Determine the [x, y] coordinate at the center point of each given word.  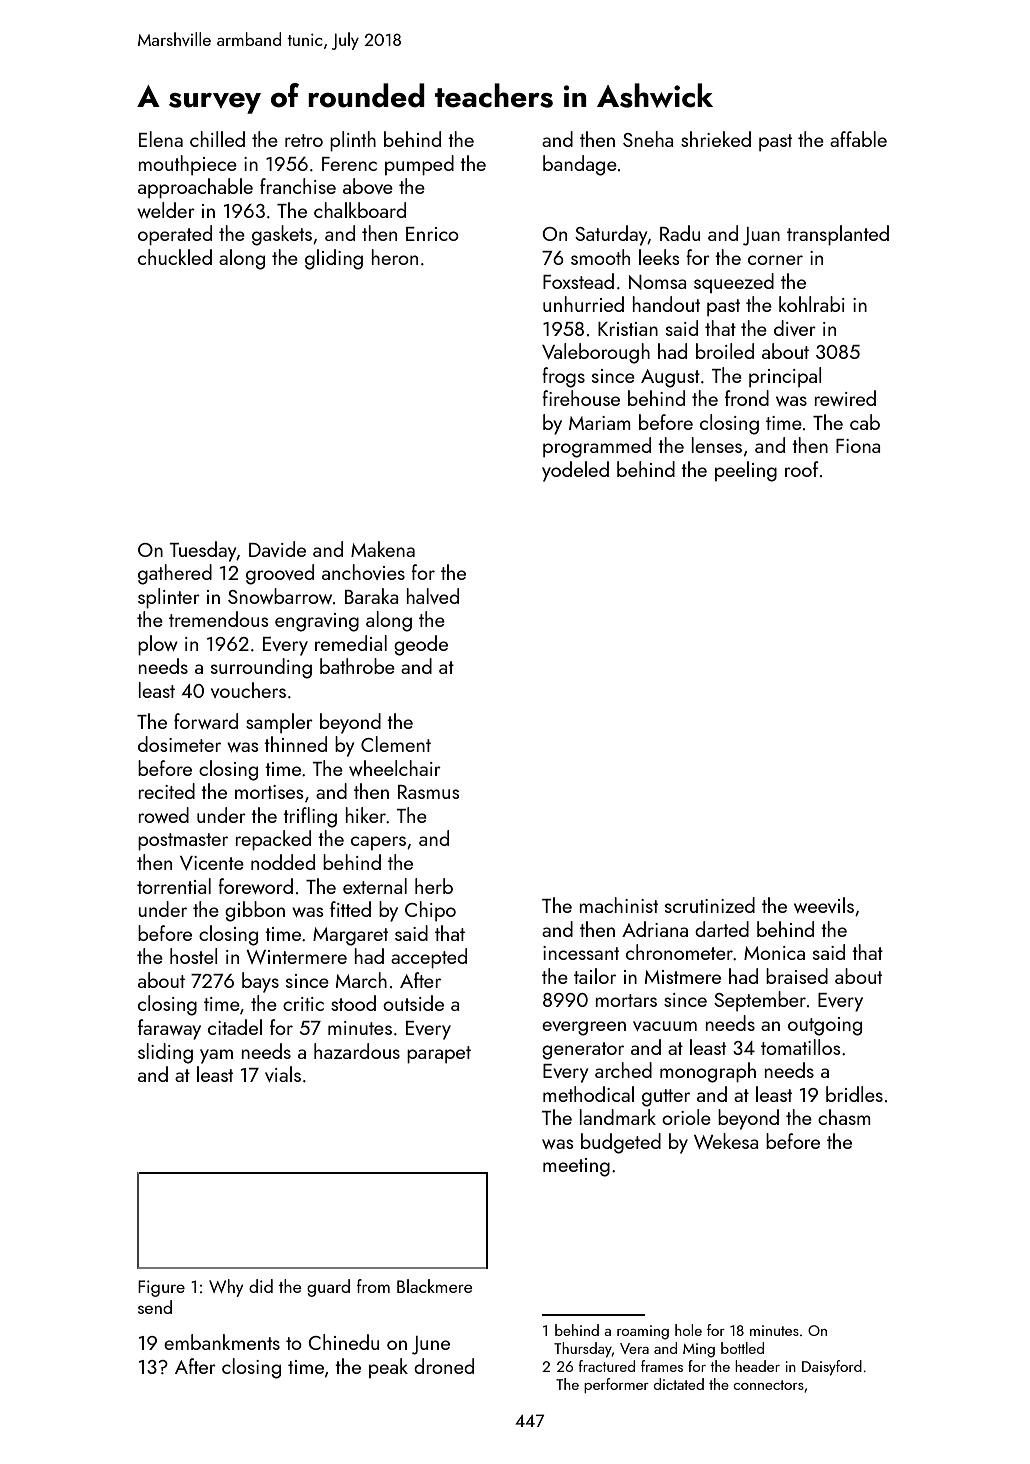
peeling [746, 471]
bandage [580, 165]
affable [858, 139]
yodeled [575, 471]
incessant [581, 953]
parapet [439, 1055]
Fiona [858, 446]
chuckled [175, 257]
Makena [383, 549]
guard [328, 1288]
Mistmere [683, 977]
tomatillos [801, 1047]
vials [283, 1074]
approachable [195, 188]
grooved [280, 574]
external [375, 886]
